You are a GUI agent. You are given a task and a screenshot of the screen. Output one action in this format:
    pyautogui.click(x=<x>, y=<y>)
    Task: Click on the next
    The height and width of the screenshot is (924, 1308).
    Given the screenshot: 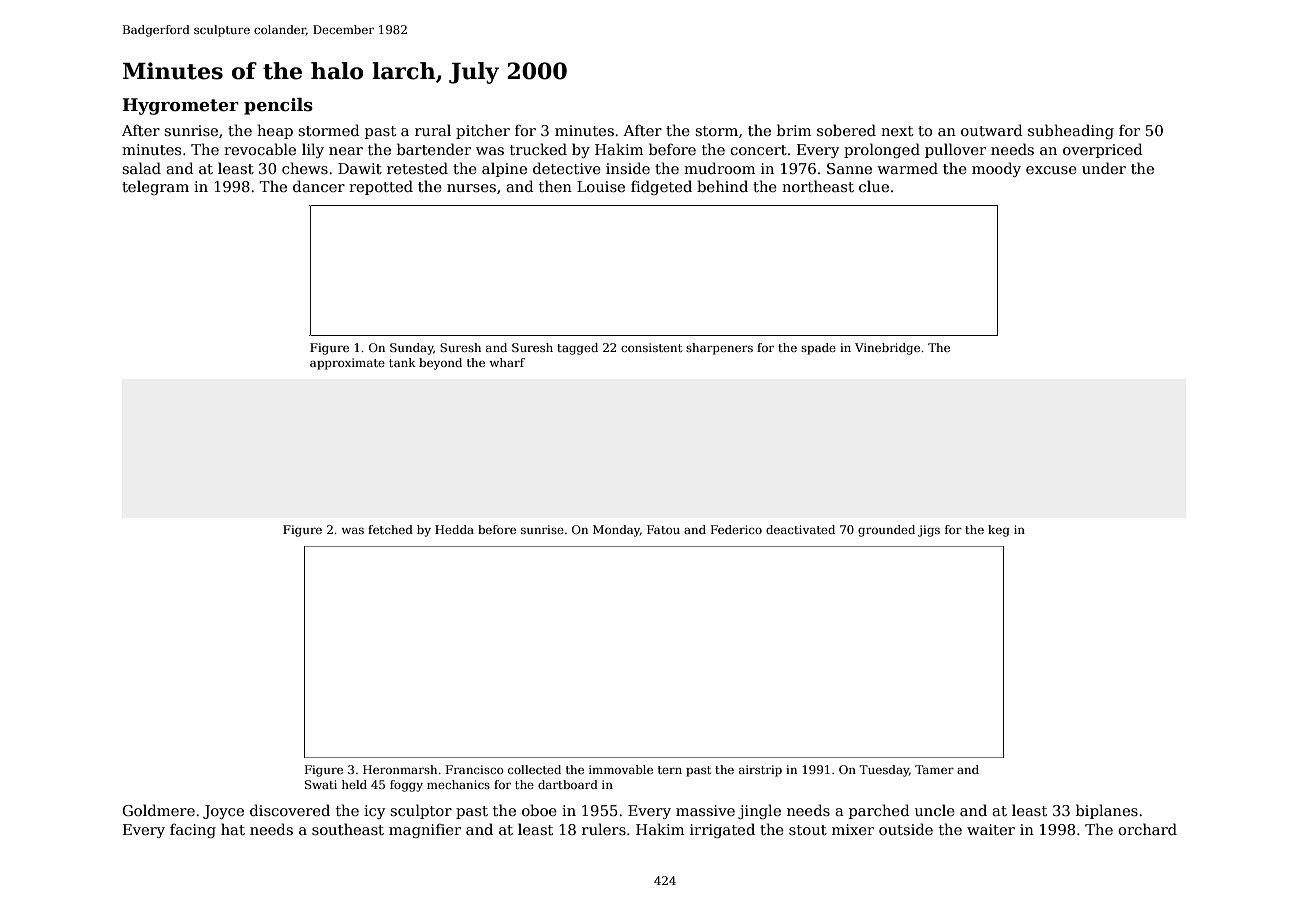 What is the action you would take?
    pyautogui.click(x=897, y=131)
